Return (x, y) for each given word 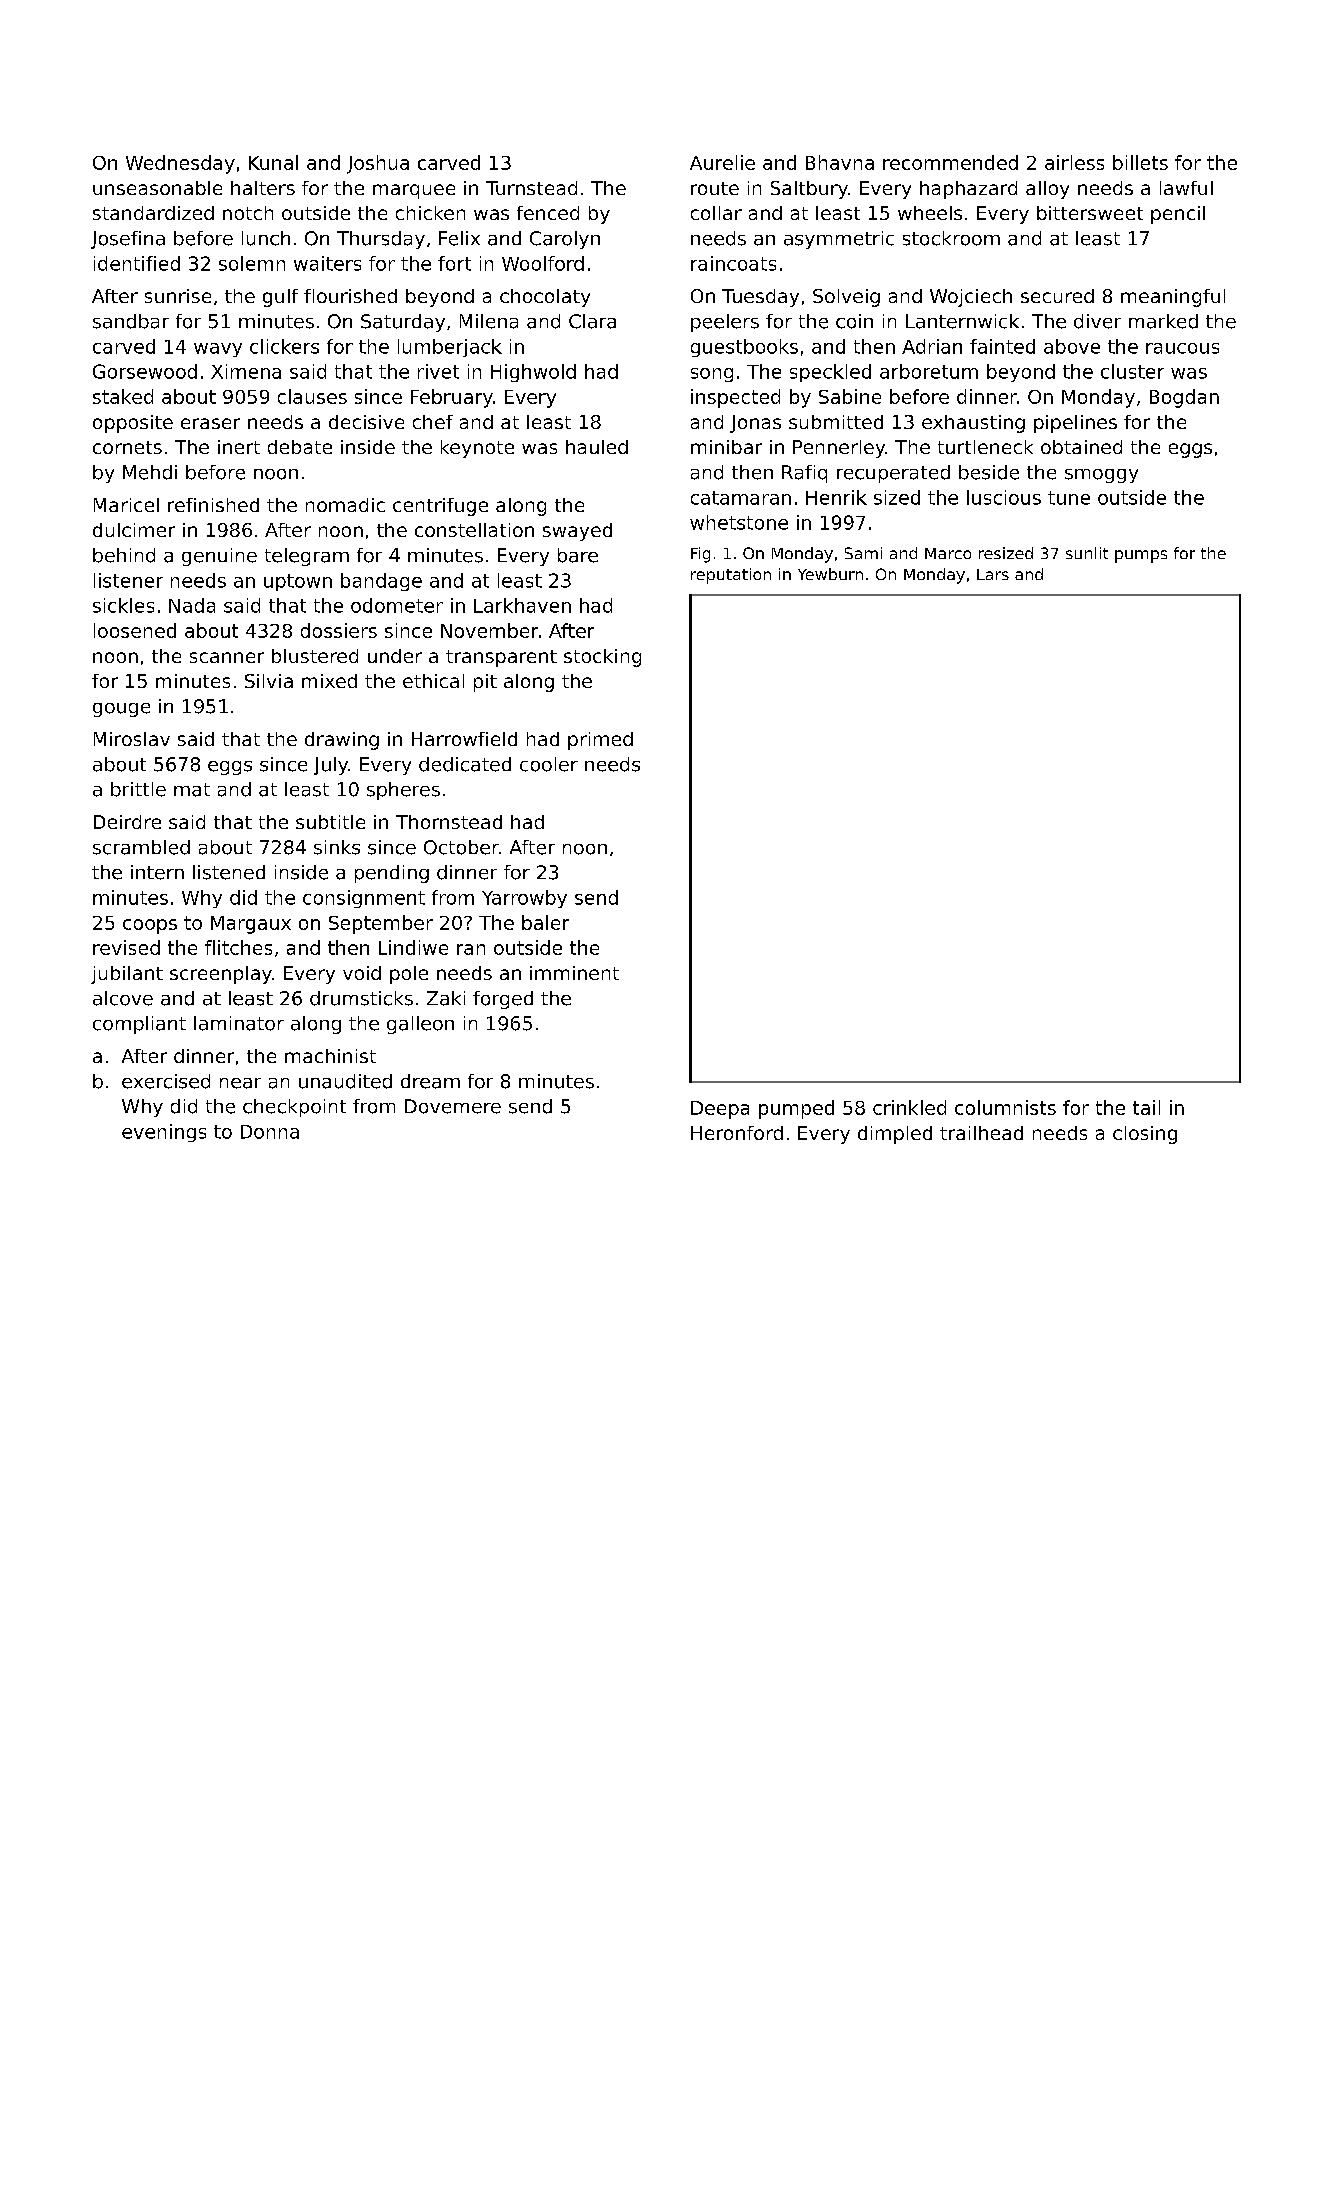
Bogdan (1184, 398)
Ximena (246, 371)
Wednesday (180, 164)
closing (1145, 1135)
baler (545, 922)
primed (600, 741)
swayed (577, 532)
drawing (342, 741)
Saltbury (809, 190)
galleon (420, 1025)
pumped (796, 1109)
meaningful (1173, 298)
